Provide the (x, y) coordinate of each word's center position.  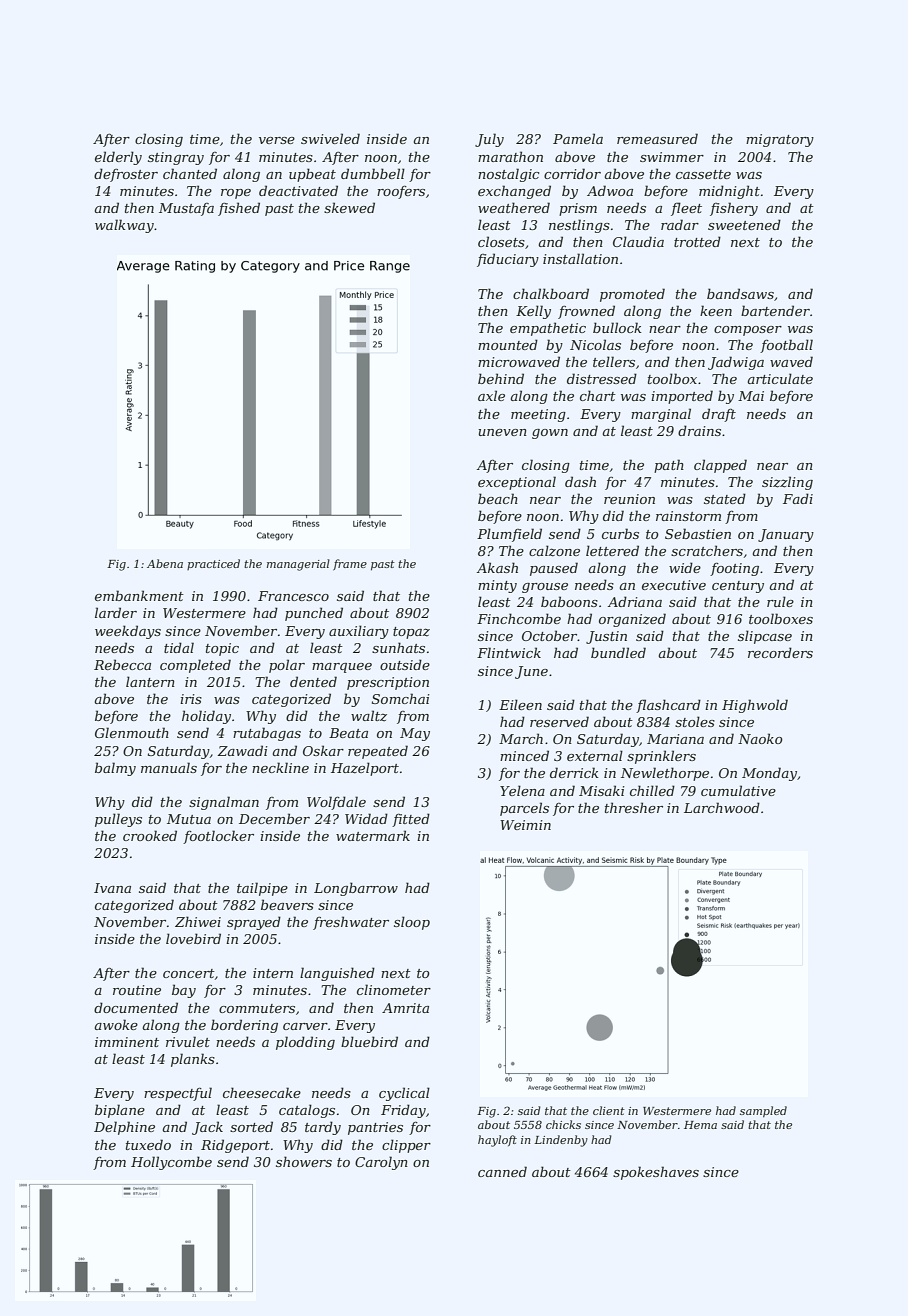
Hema (700, 1125)
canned (502, 1171)
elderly (118, 158)
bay (184, 991)
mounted (508, 344)
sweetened (744, 224)
